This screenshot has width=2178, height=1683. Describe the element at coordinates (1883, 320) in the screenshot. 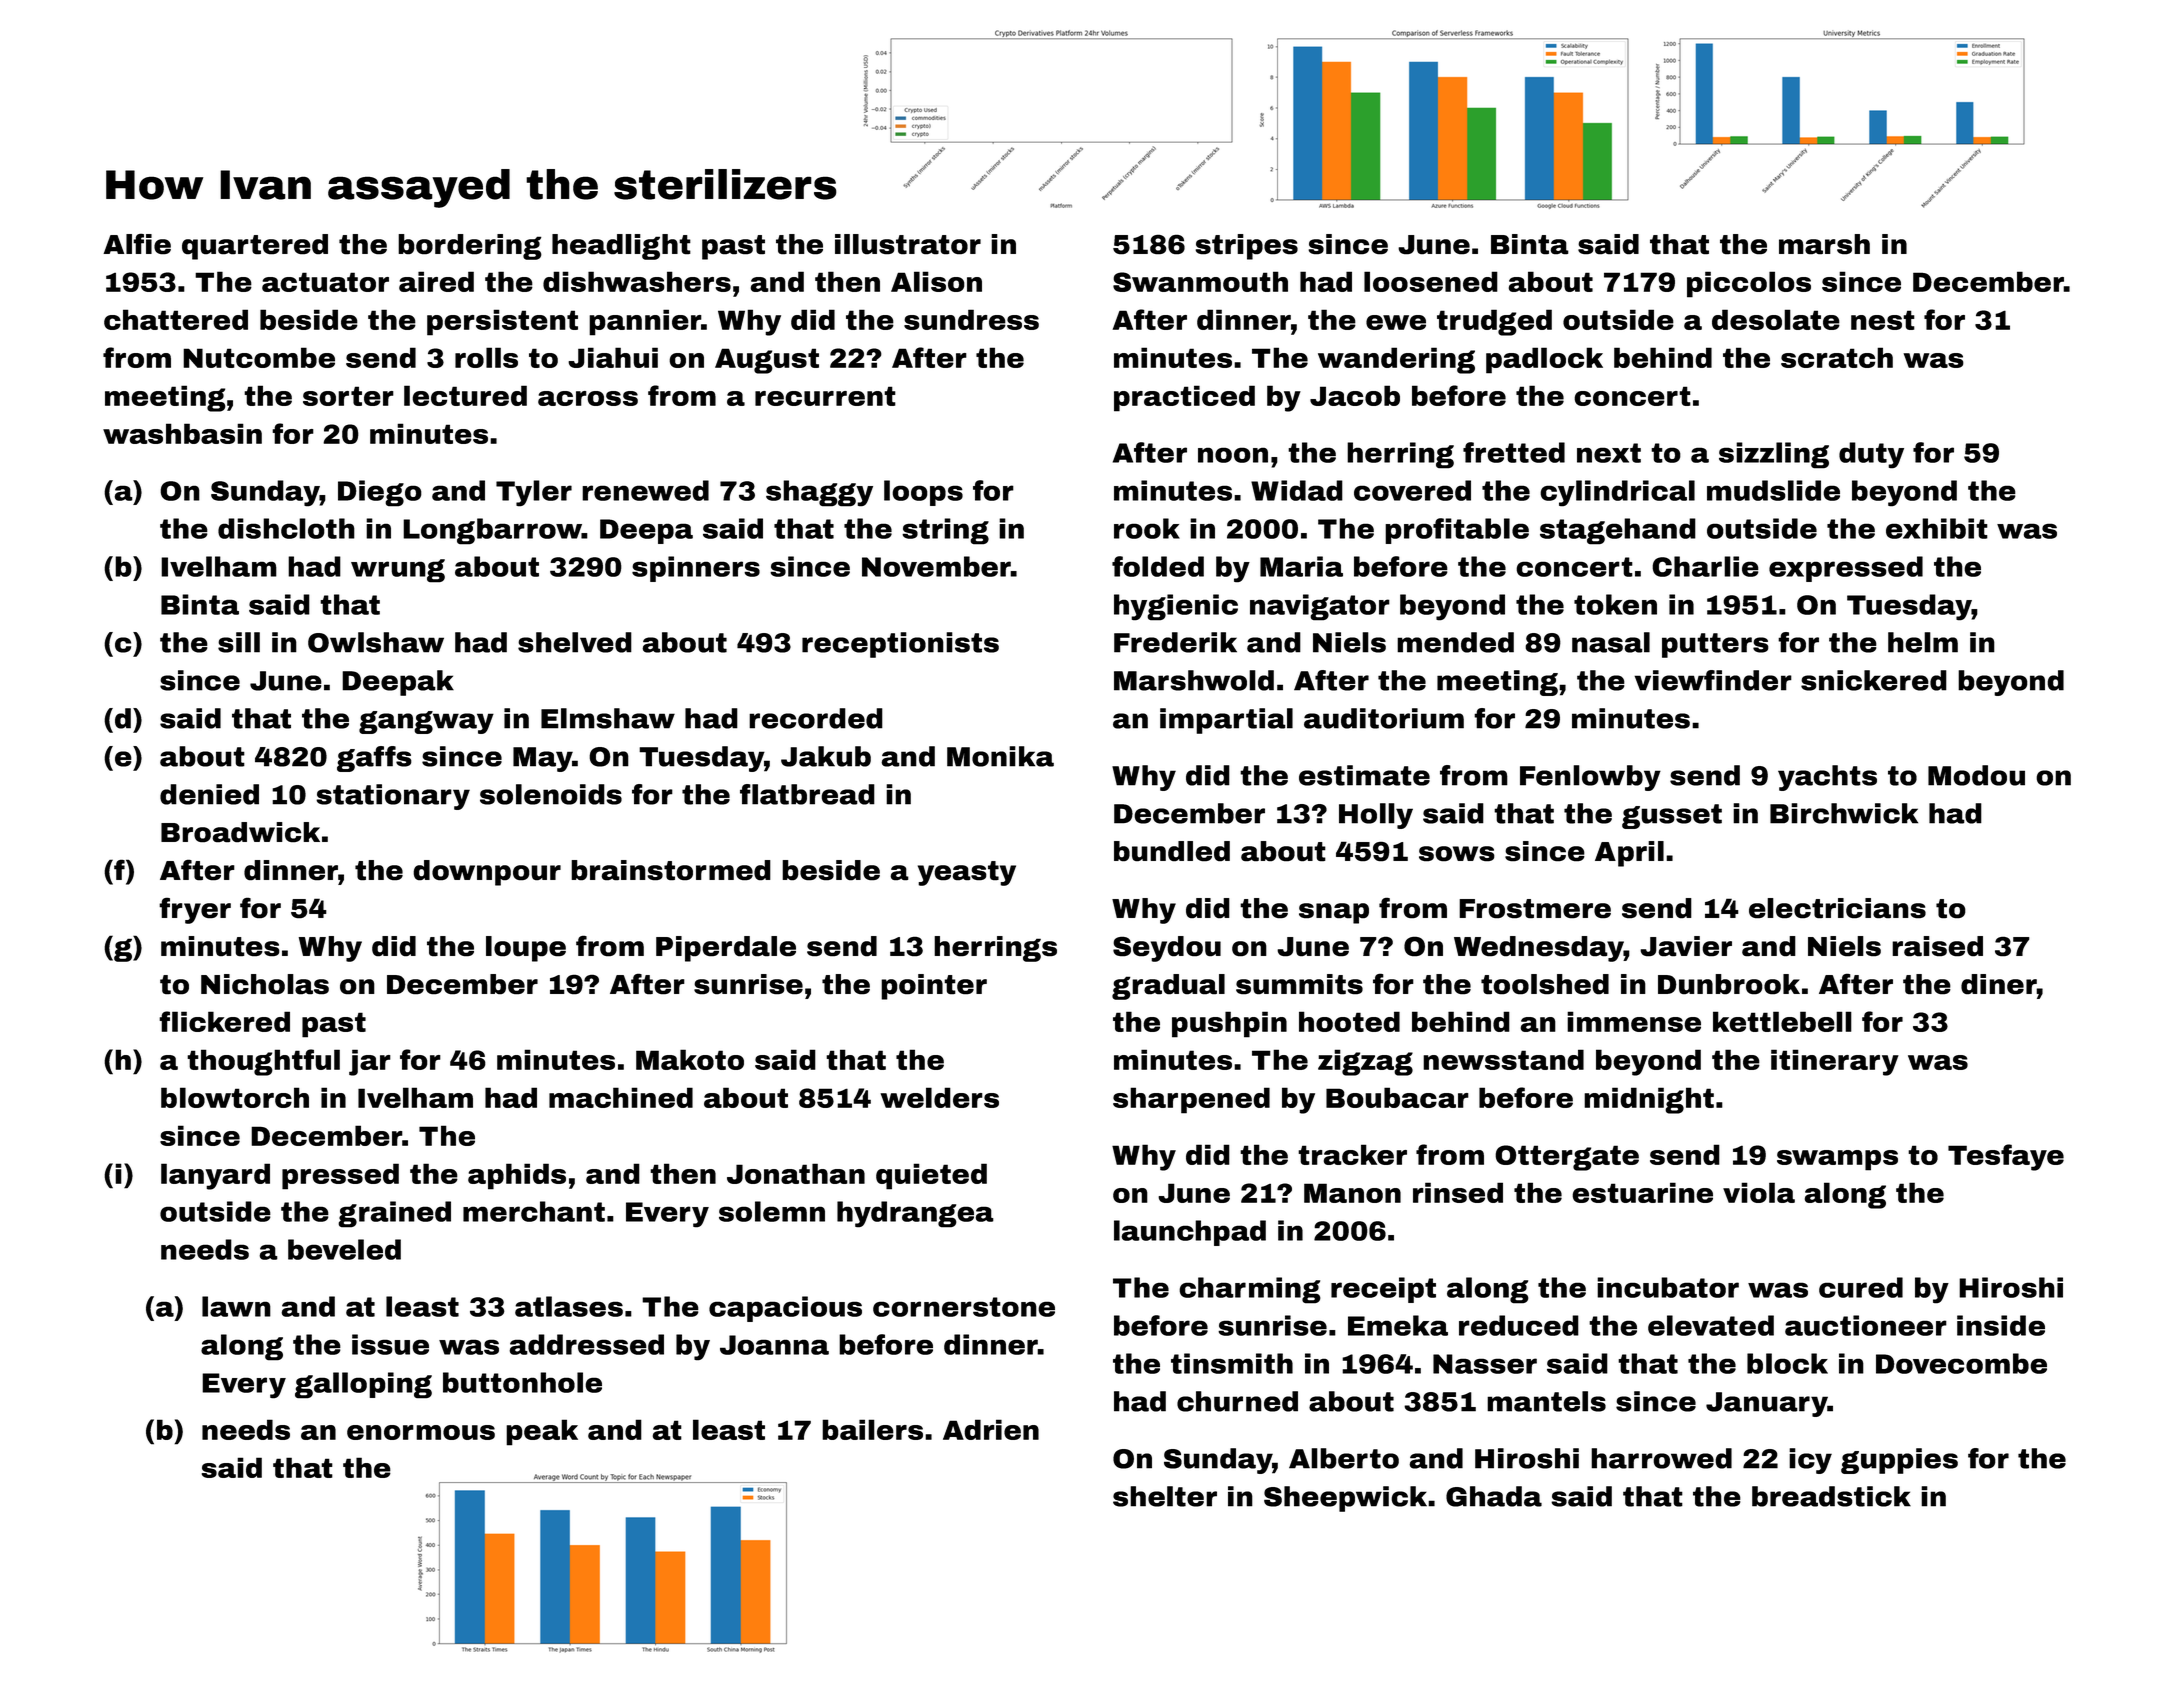

I see `nest` at that location.
